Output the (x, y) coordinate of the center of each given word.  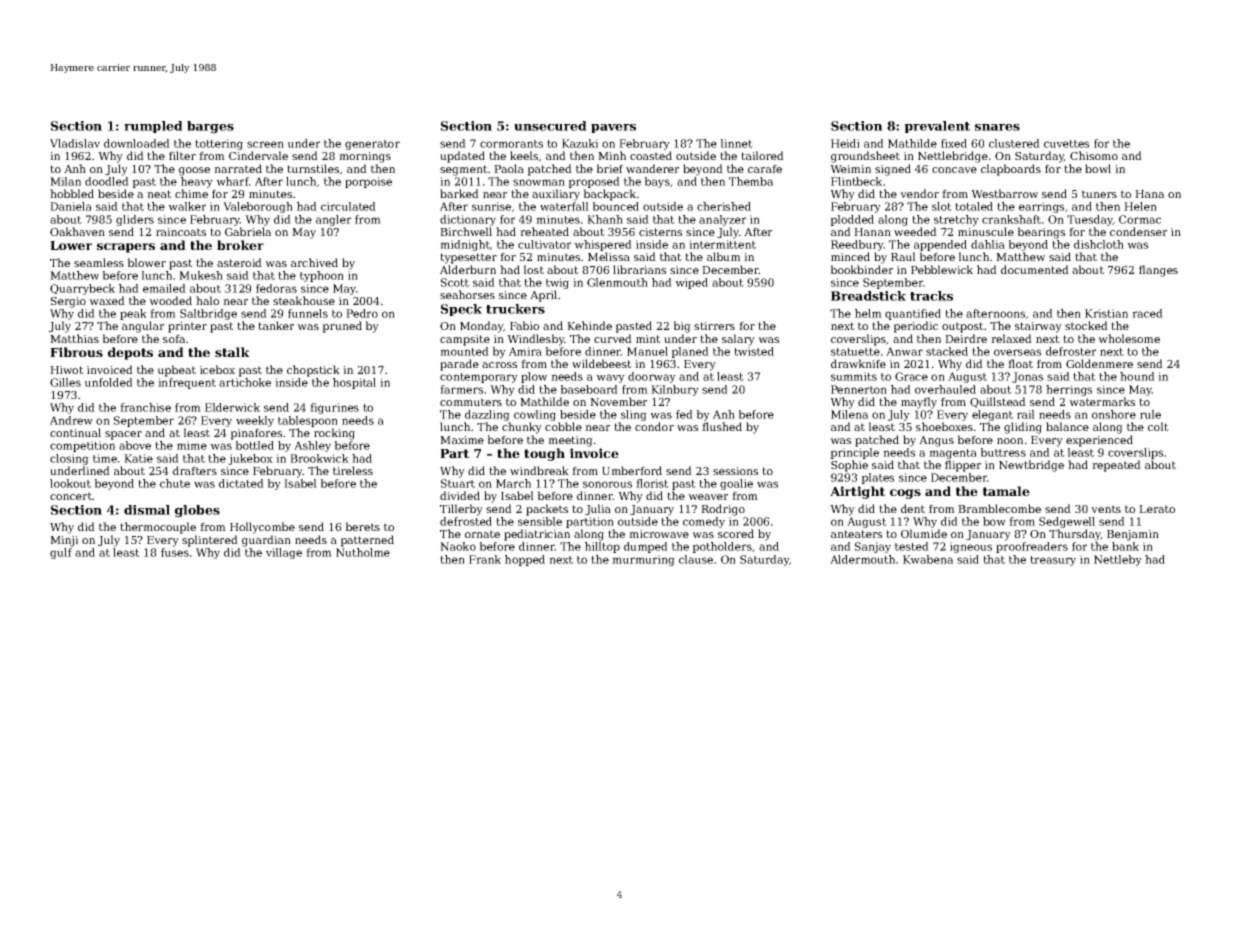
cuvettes (1066, 144)
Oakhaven (77, 231)
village (284, 553)
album (724, 256)
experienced (1099, 441)
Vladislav (75, 143)
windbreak (539, 470)
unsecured (550, 126)
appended (940, 245)
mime (192, 445)
